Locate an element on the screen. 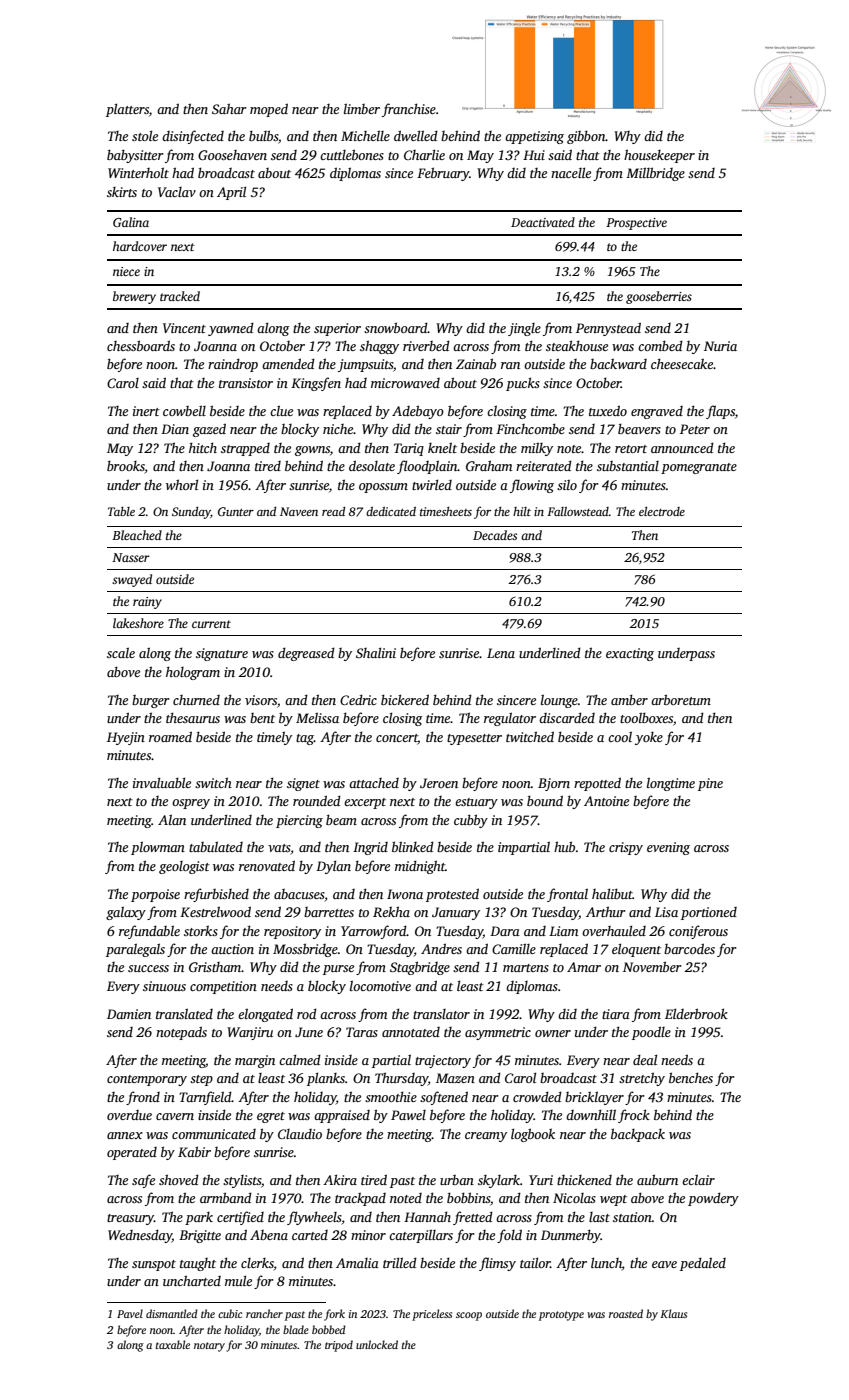  Damien is located at coordinates (129, 1014).
